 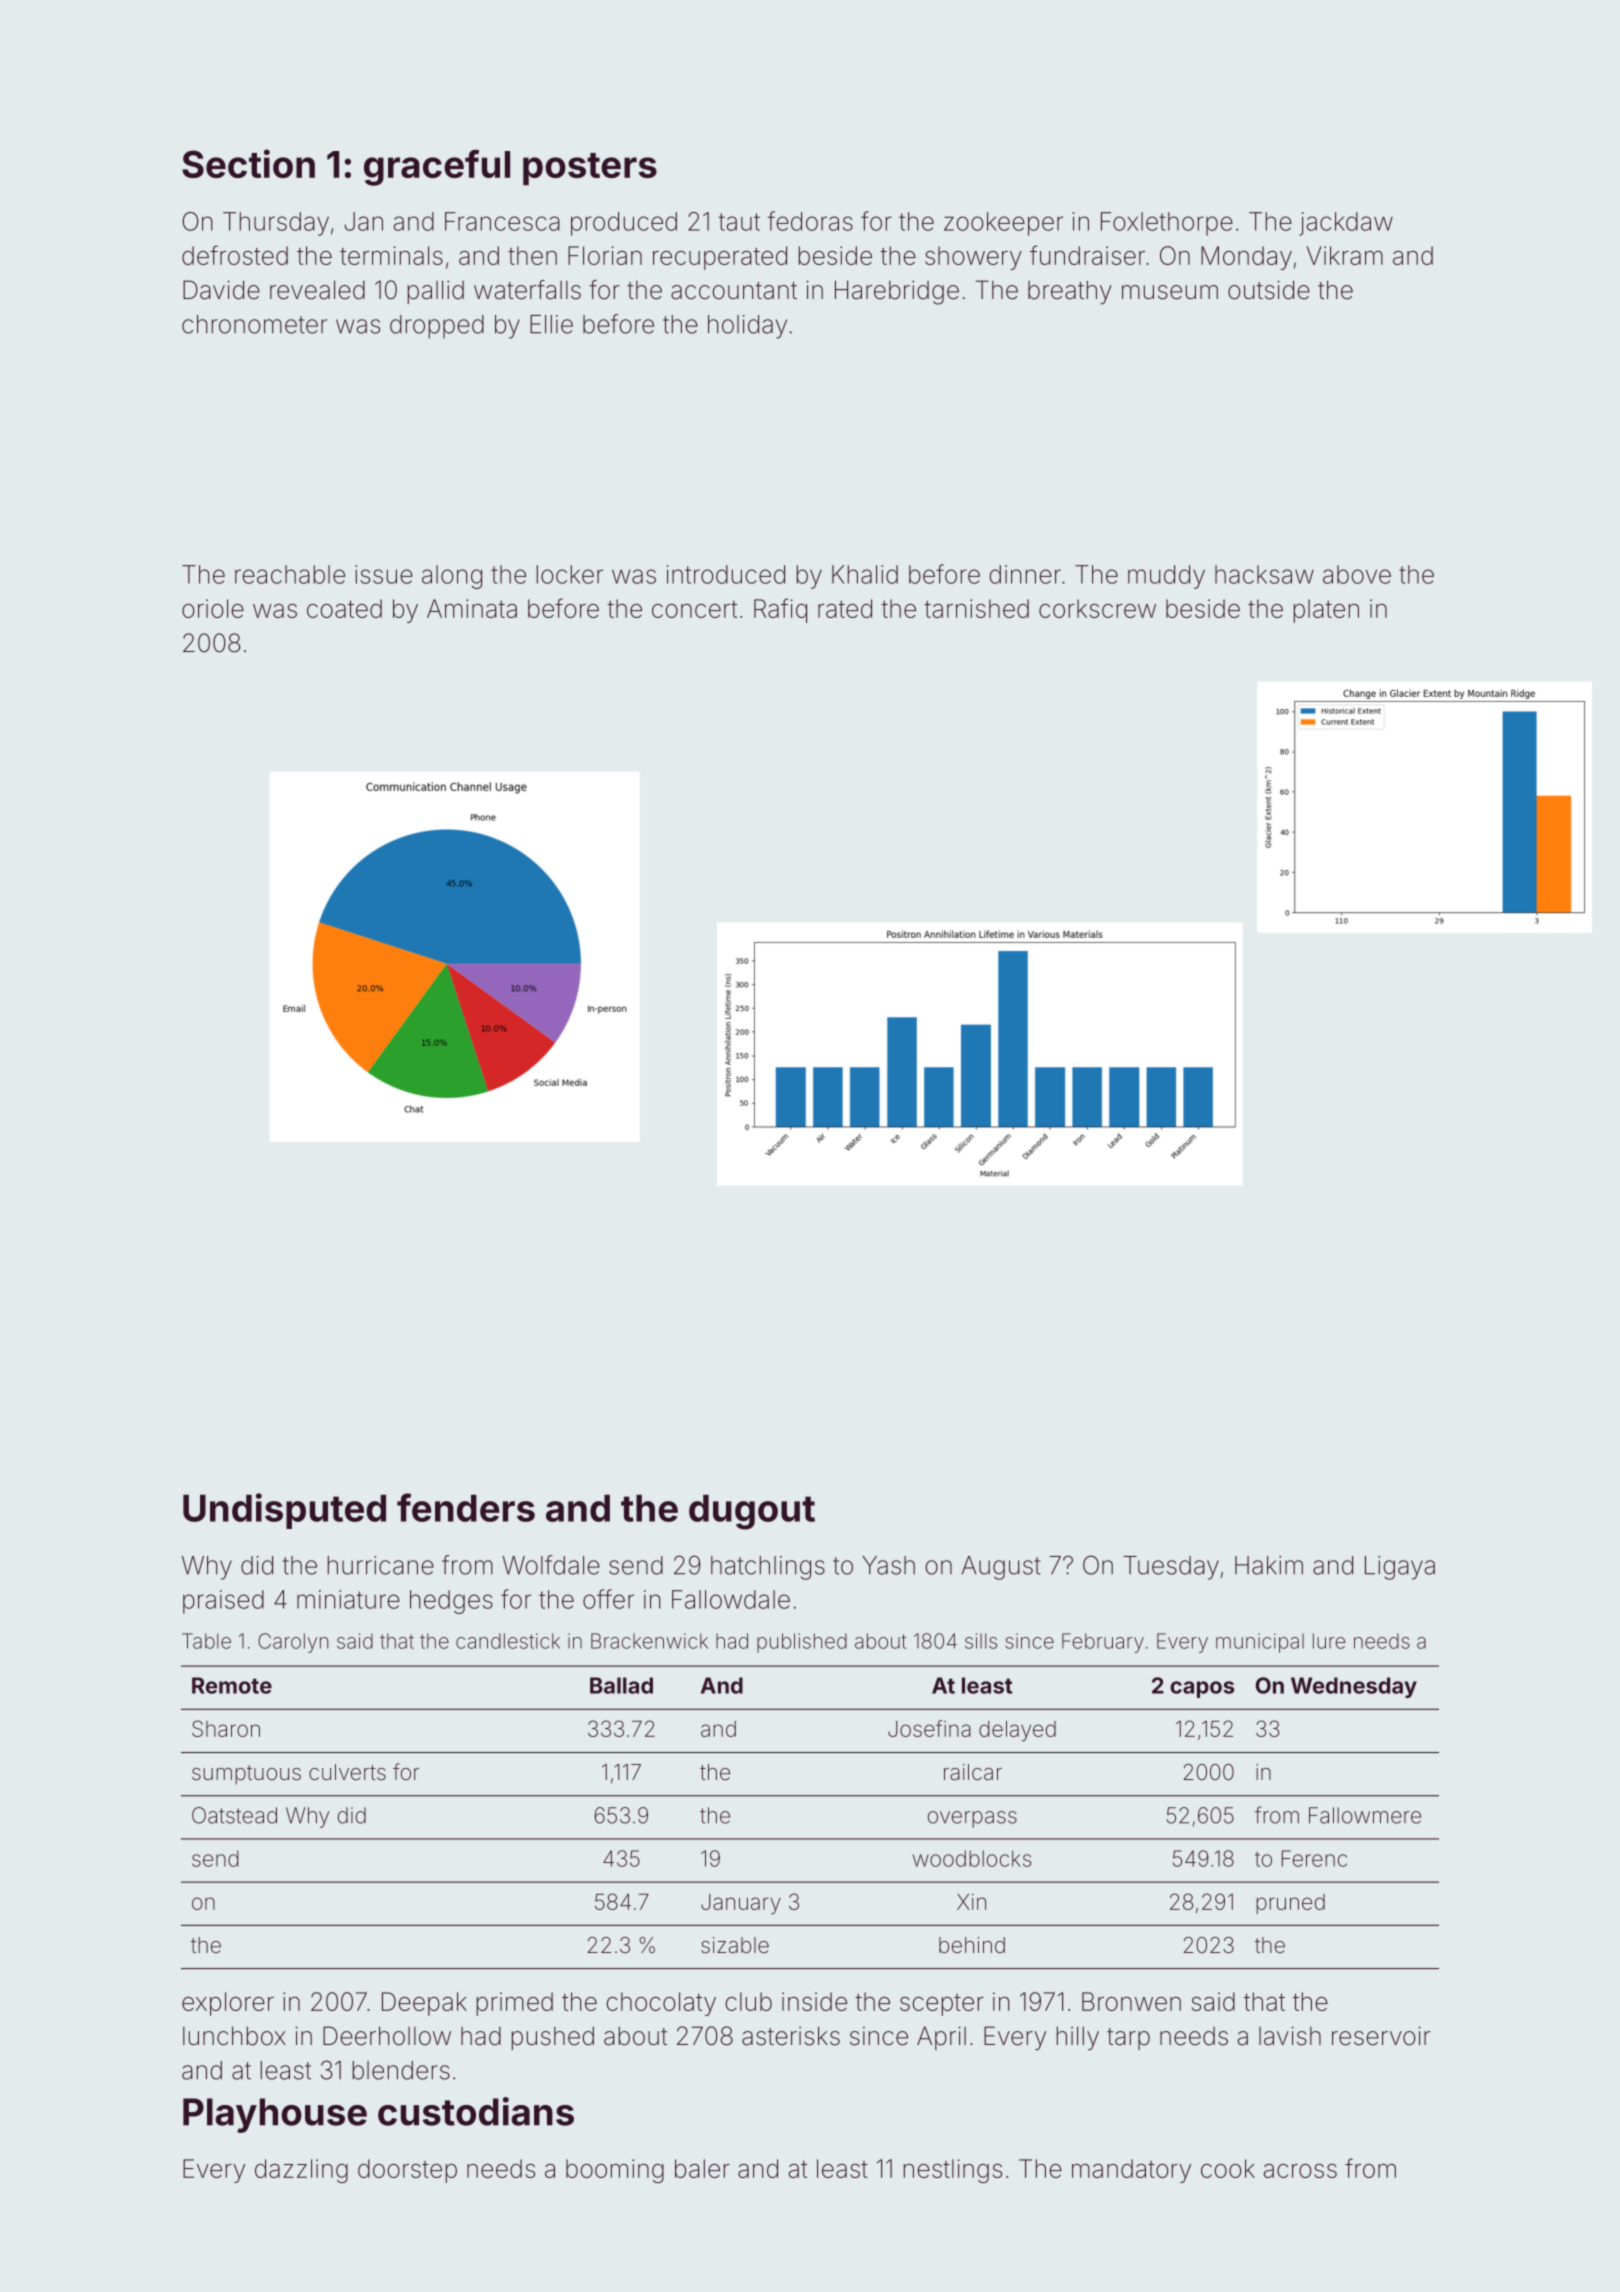 I want to click on Hakim, so click(x=1269, y=1565).
